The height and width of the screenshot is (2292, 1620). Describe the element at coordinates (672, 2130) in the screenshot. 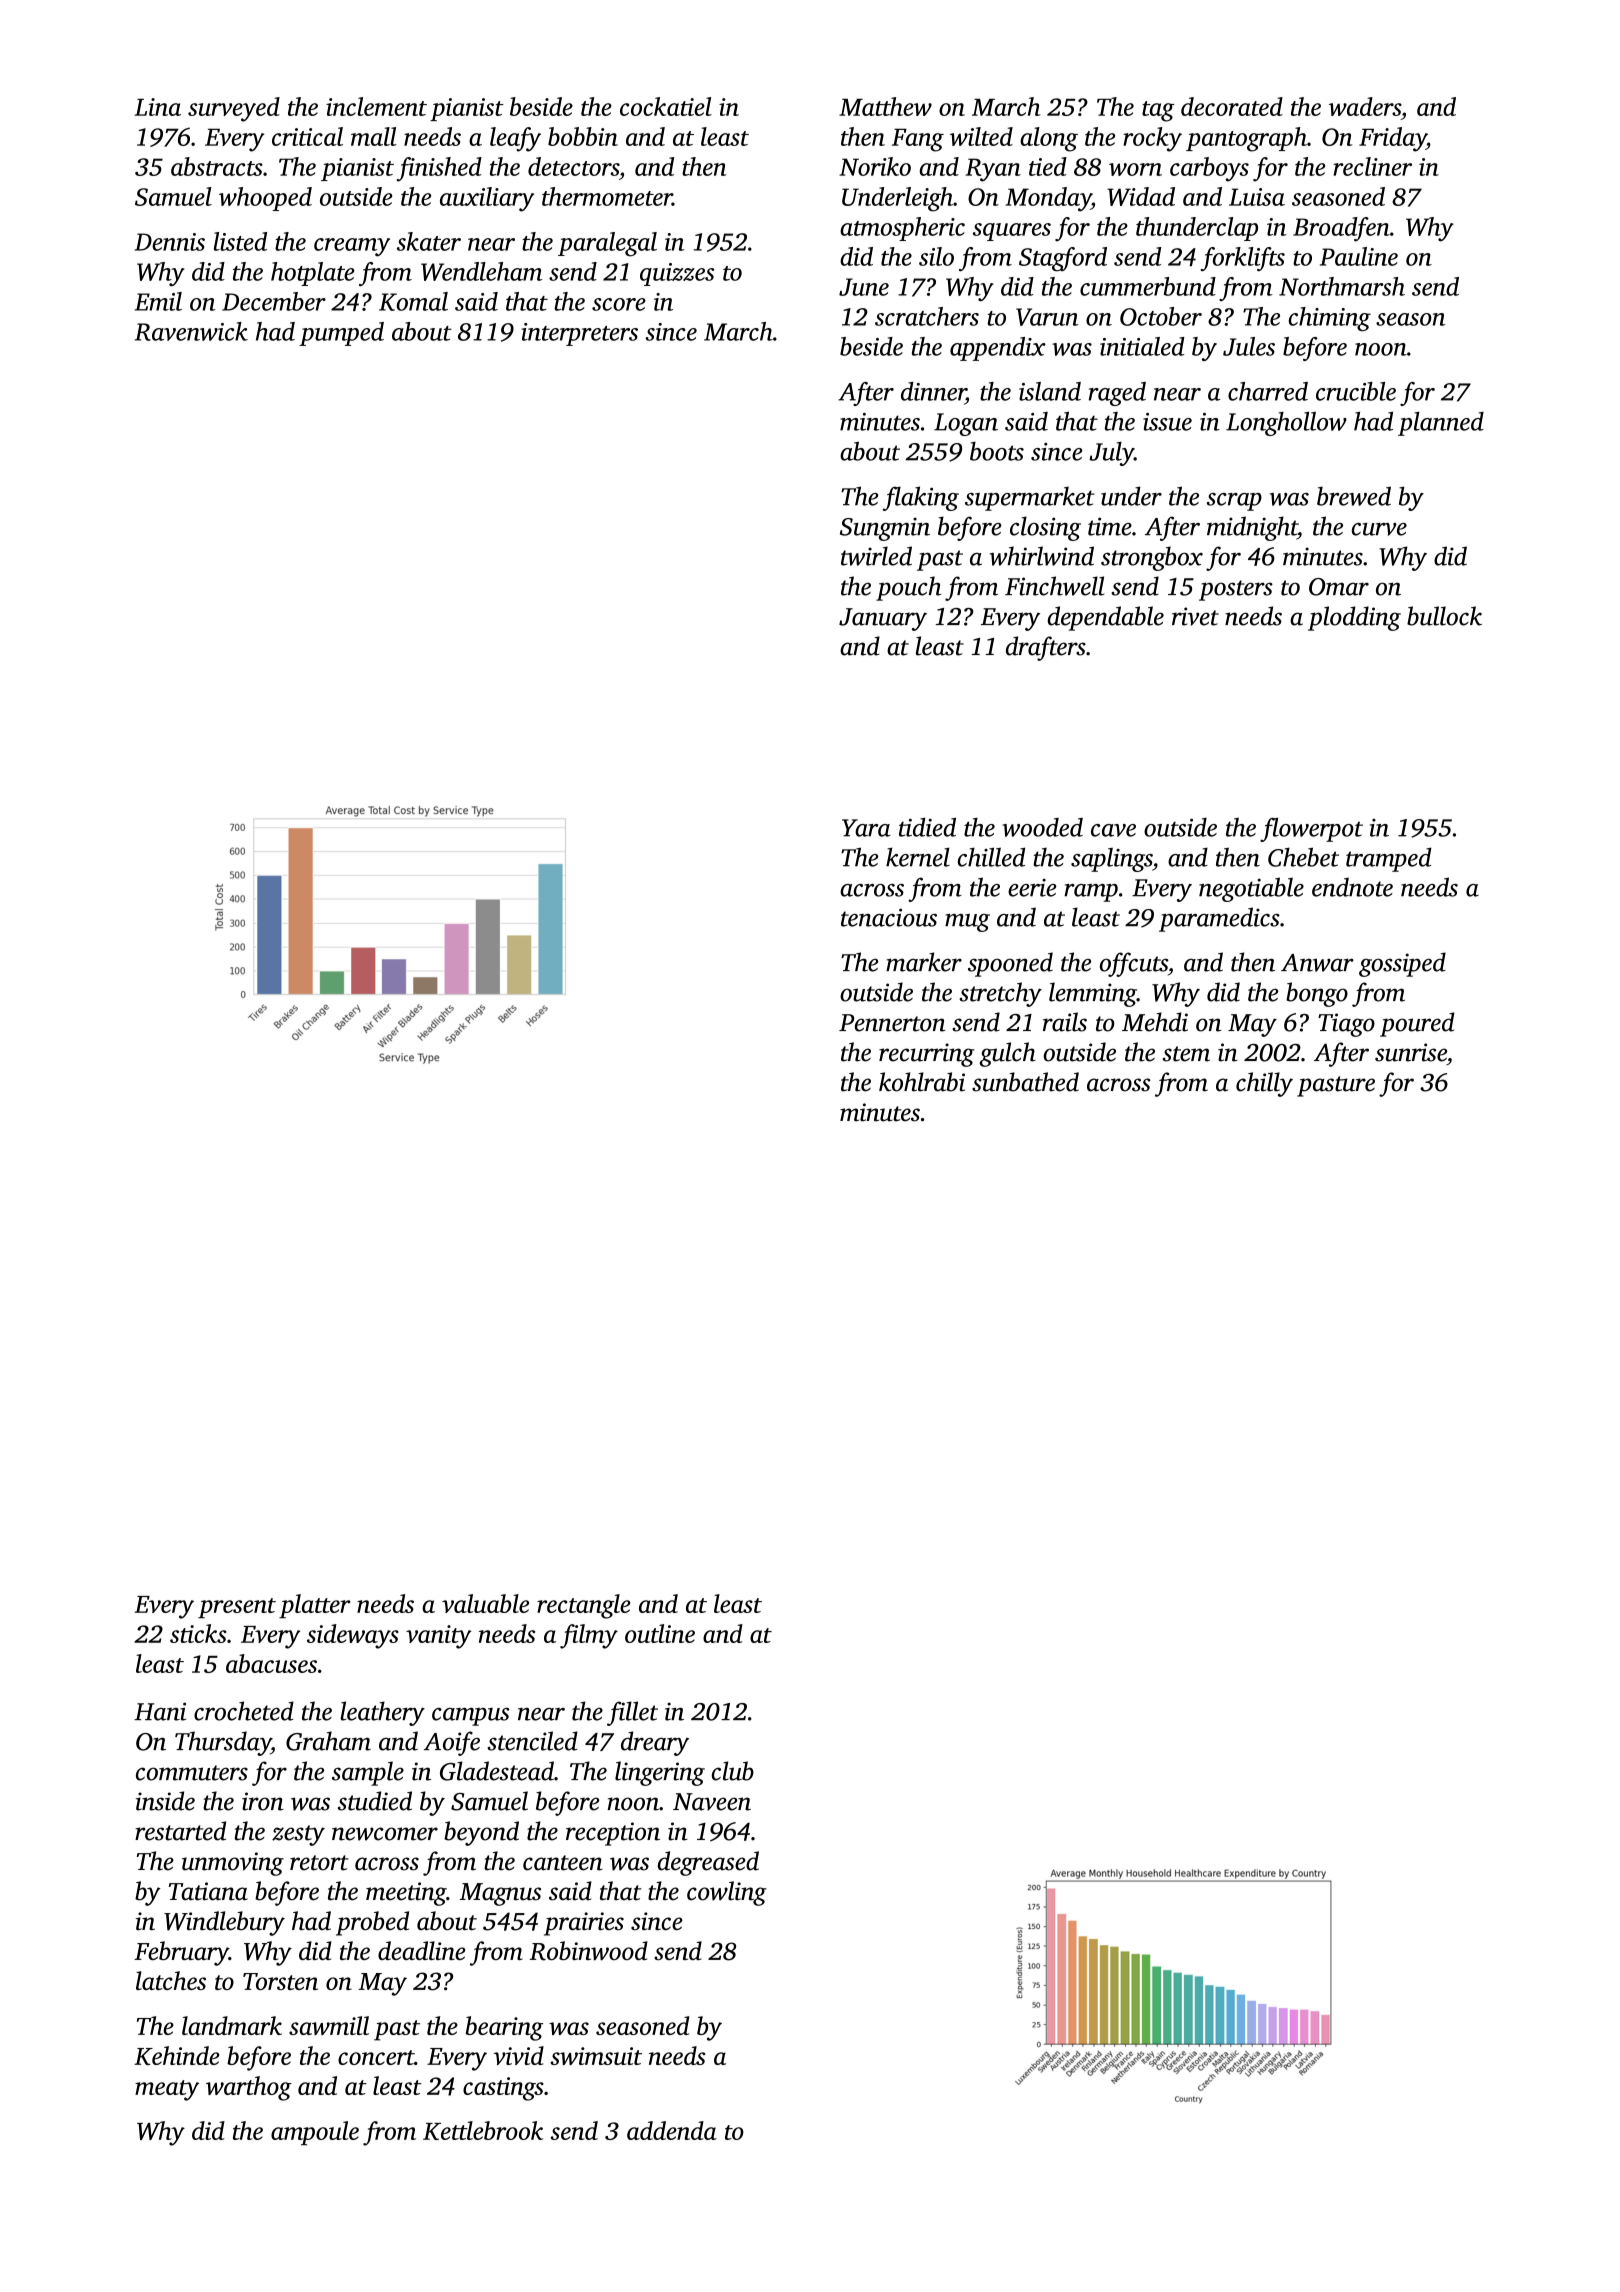

I see `addenda` at that location.
